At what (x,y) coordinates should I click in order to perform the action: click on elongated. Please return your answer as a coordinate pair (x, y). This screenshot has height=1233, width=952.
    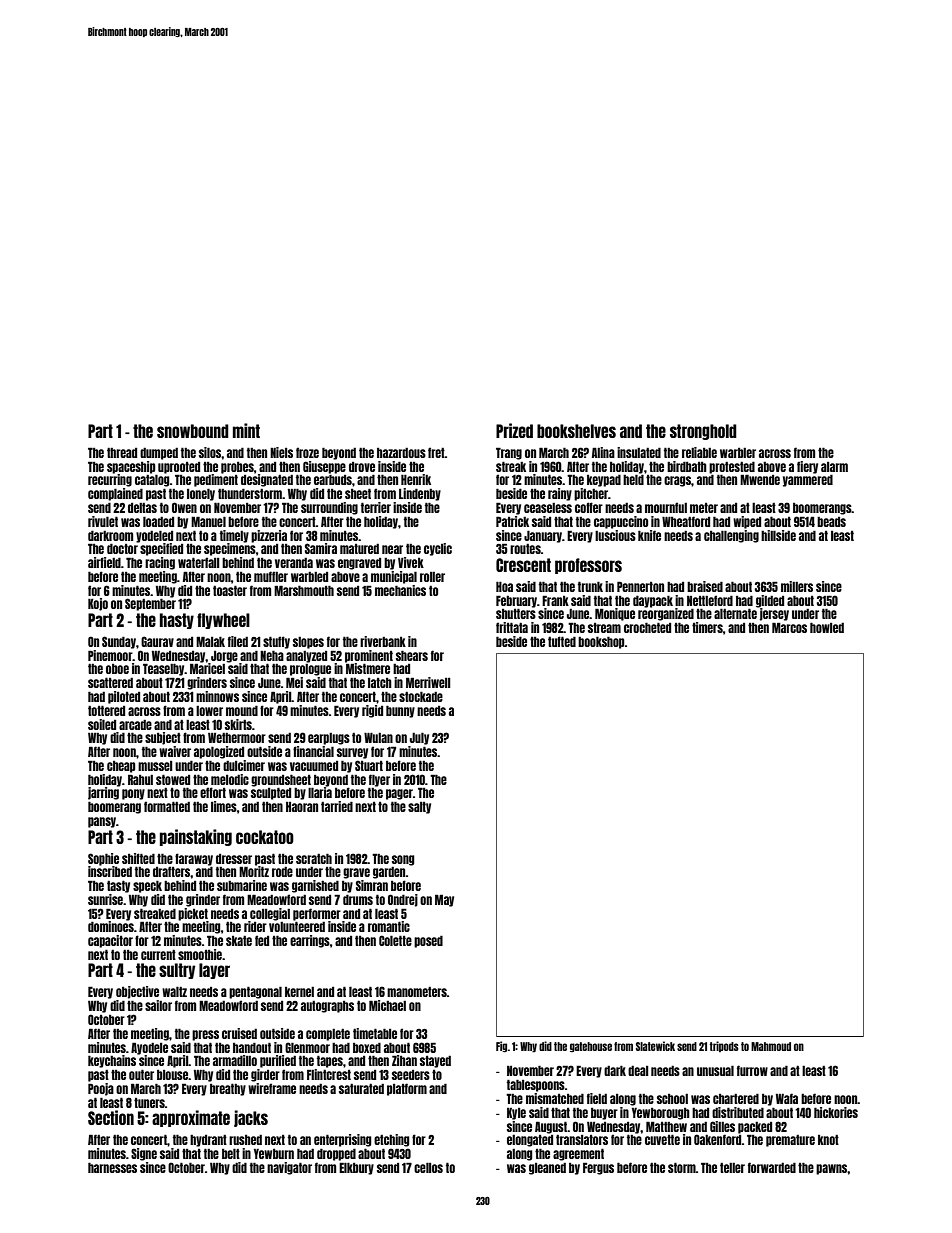
    Looking at the image, I should click on (530, 1141).
